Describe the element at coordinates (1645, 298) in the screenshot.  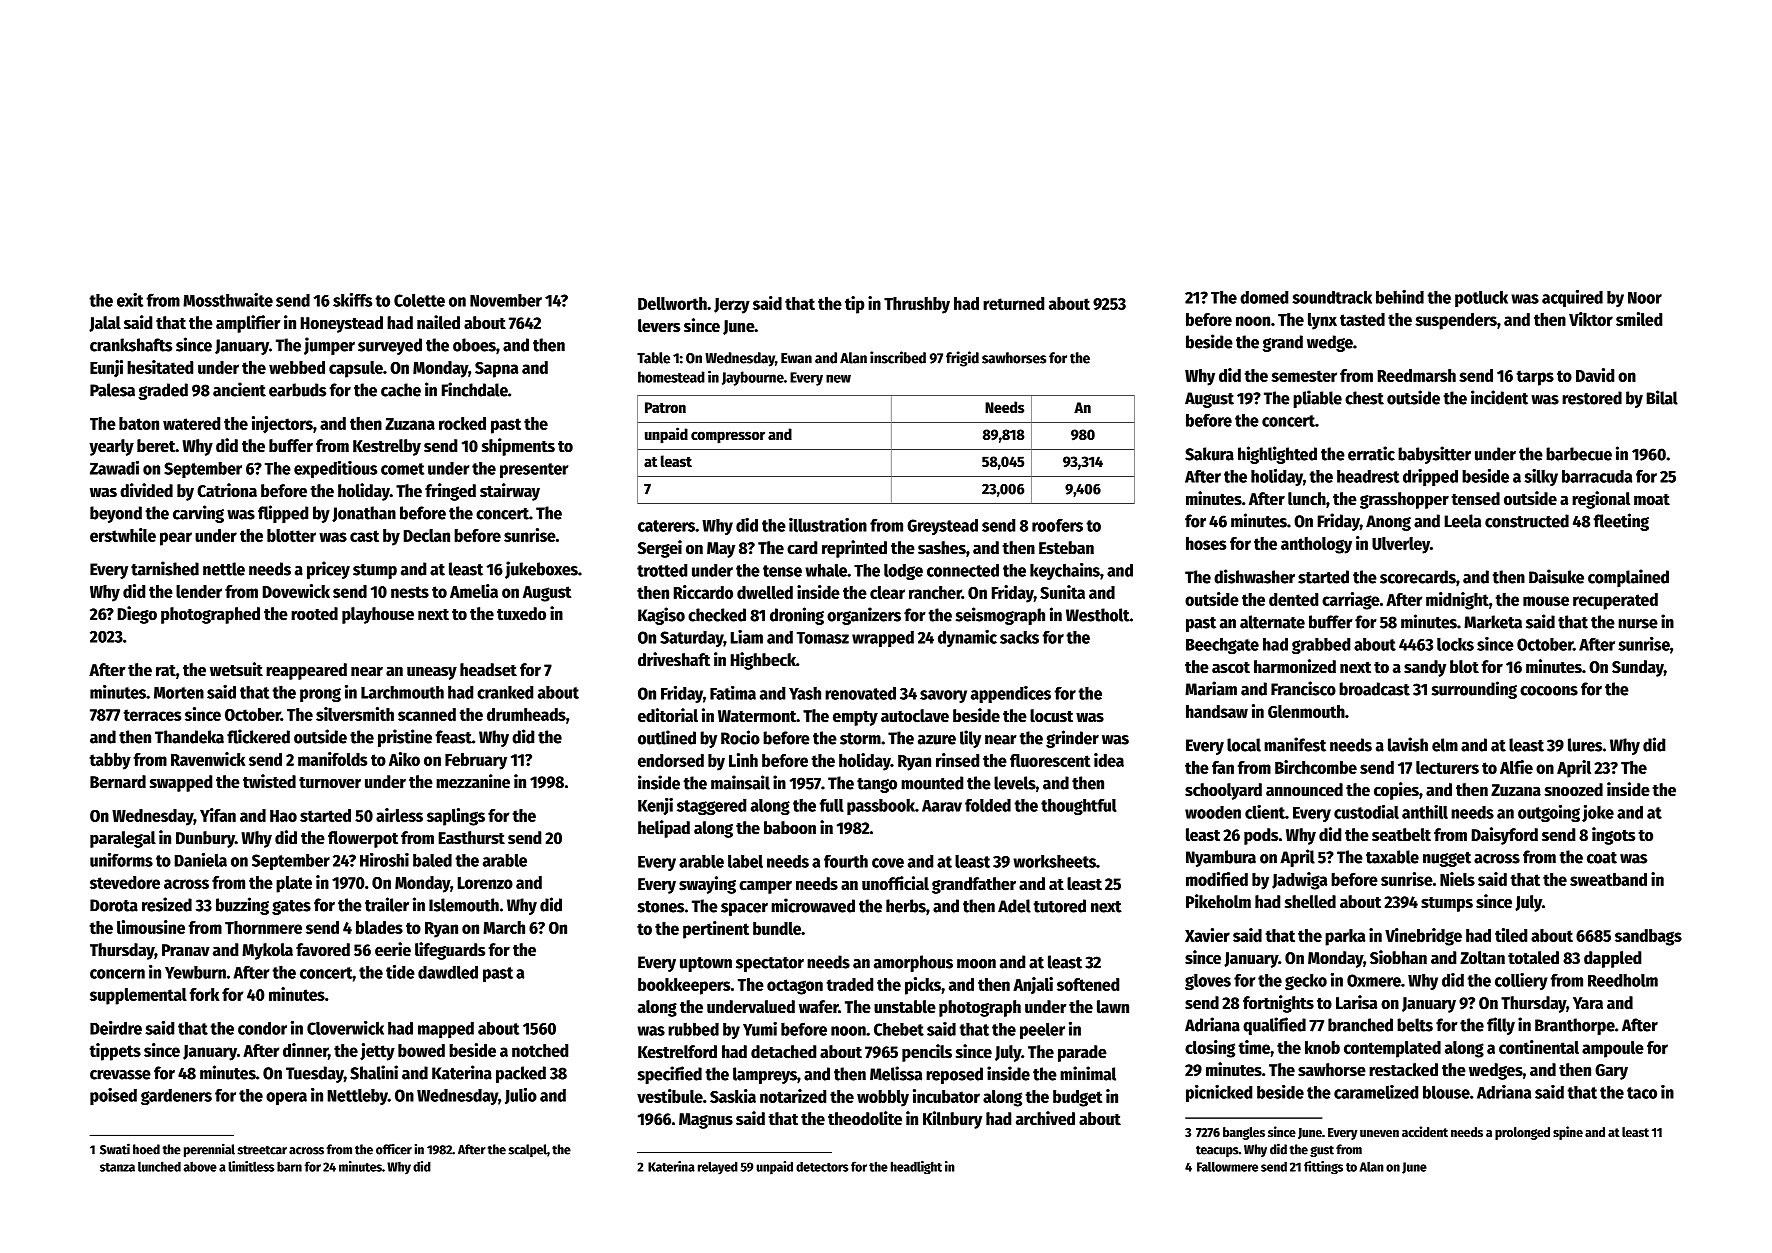
I see `Noor` at that location.
